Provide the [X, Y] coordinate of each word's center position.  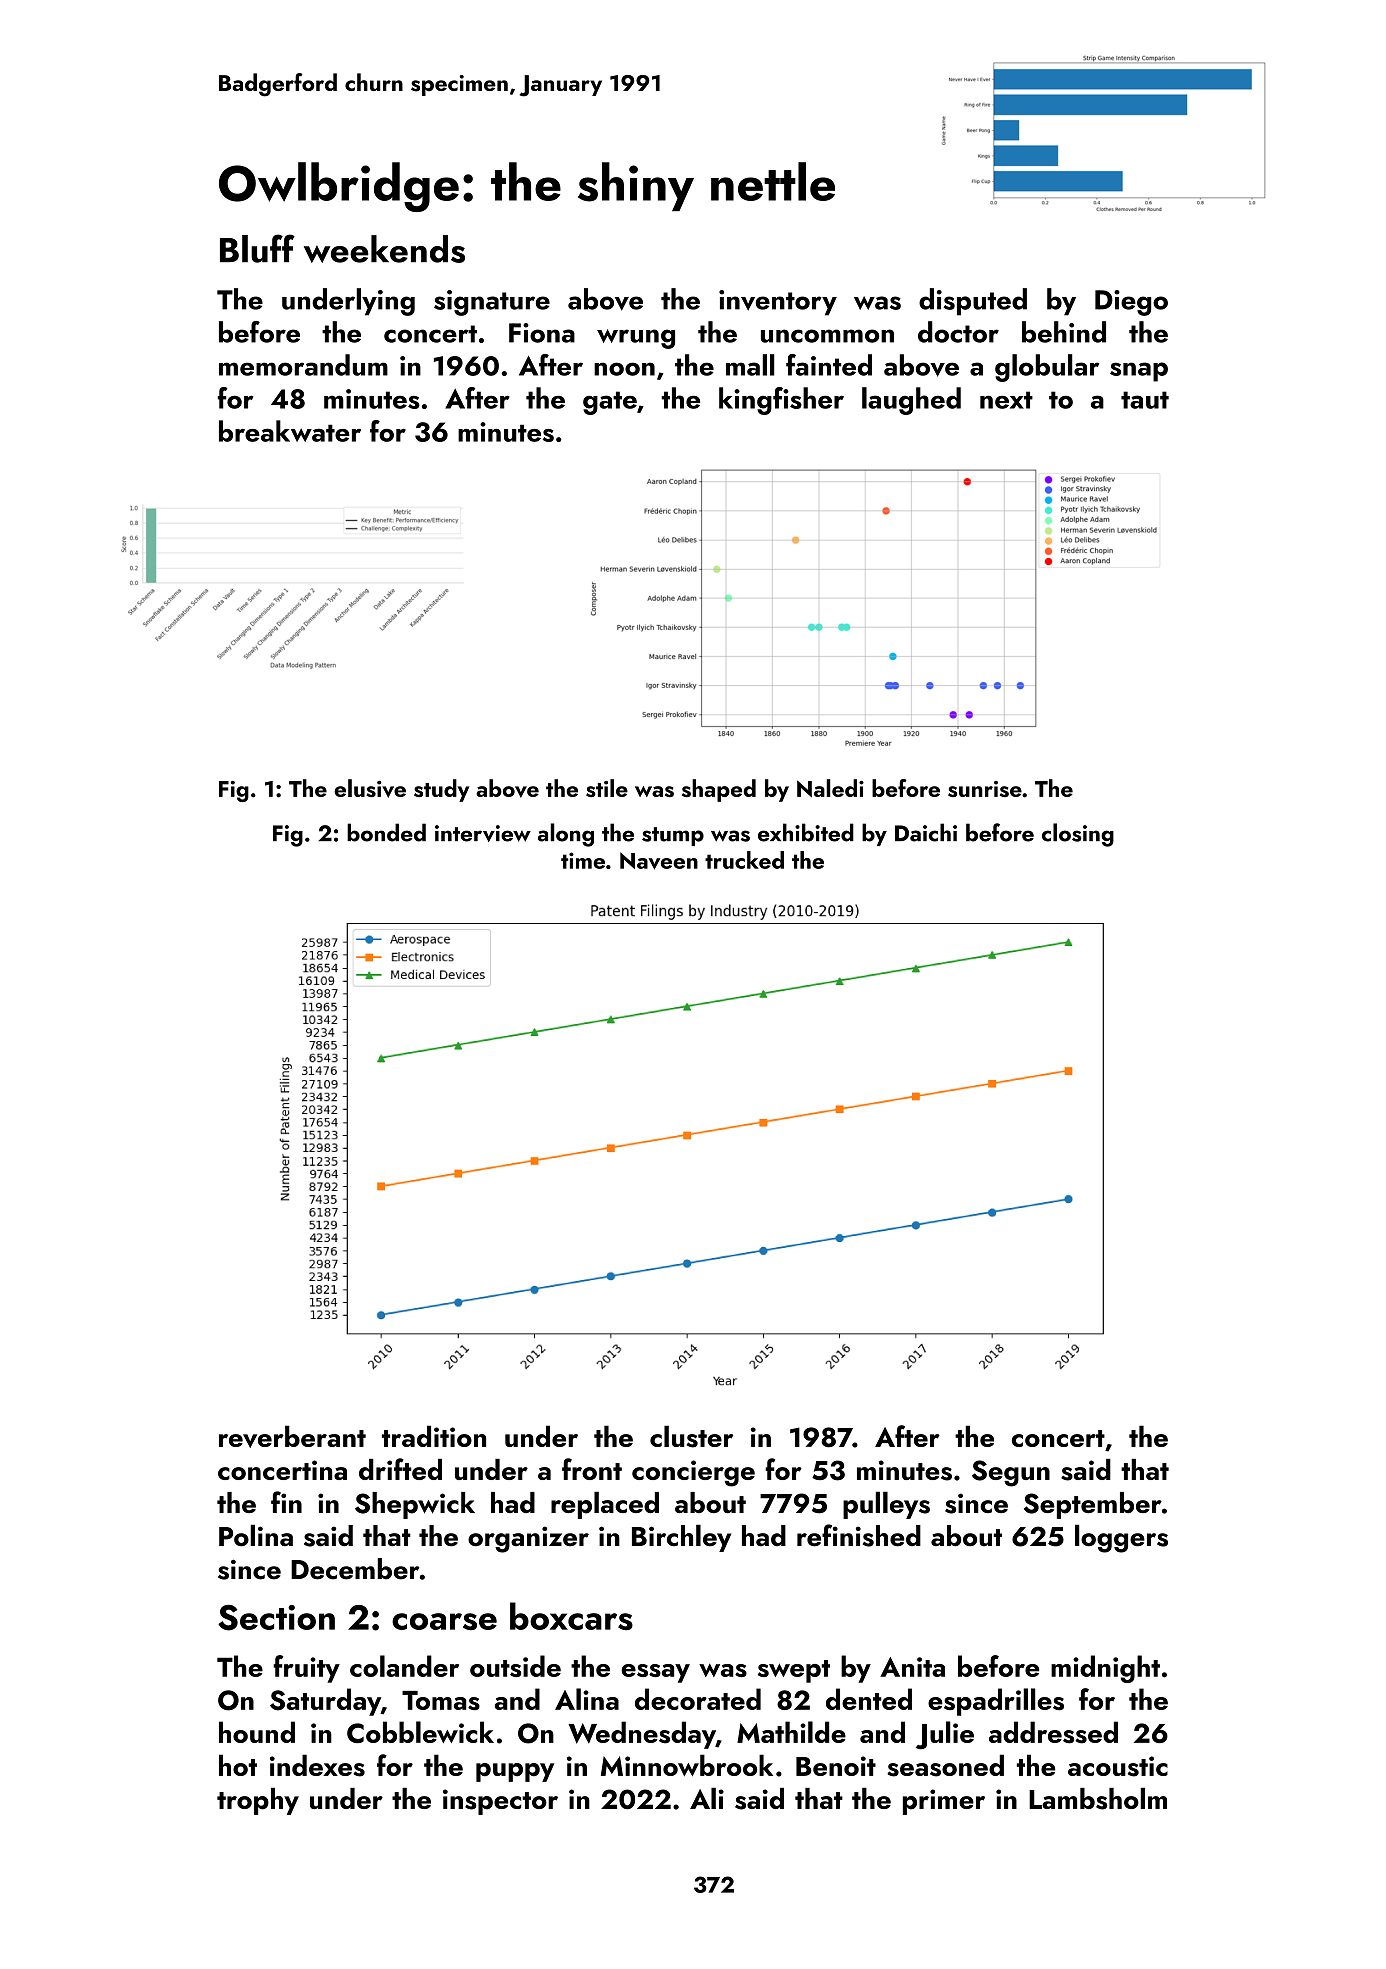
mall [750, 365]
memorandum [303, 365]
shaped [719, 790]
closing [1078, 835]
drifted [400, 1469]
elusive [370, 788]
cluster [691, 1436]
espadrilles [996, 1702]
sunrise [985, 789]
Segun [1011, 1473]
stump [673, 836]
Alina [587, 1699]
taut [1145, 400]
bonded [386, 832]
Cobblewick [420, 1732]
